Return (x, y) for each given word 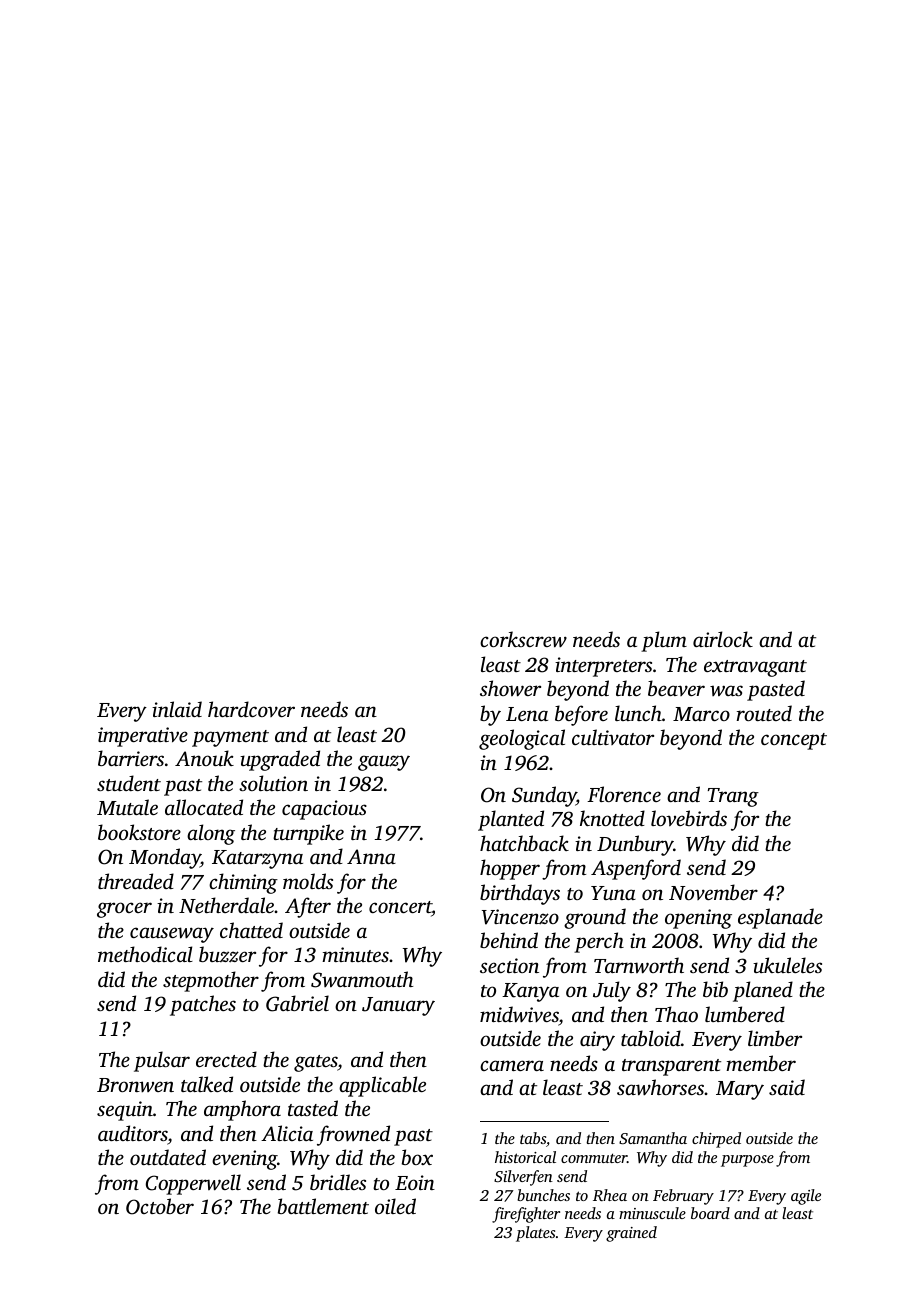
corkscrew (523, 639)
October (160, 1206)
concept (794, 741)
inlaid (177, 709)
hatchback (524, 843)
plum (664, 641)
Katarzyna (257, 859)
